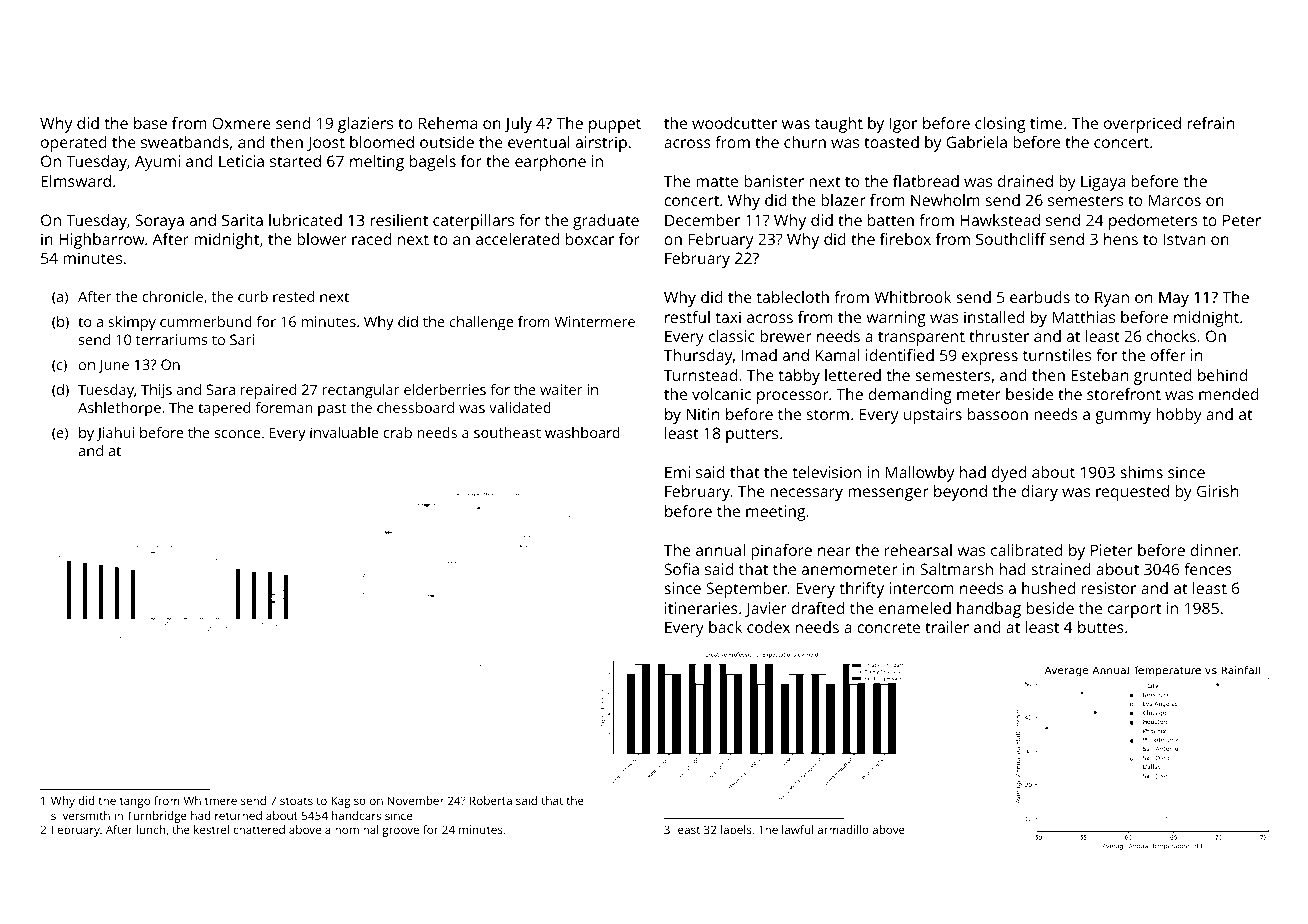 Image resolution: width=1308 pixels, height=924 pixels. What do you see at coordinates (1142, 125) in the screenshot?
I see `overpriced` at bounding box center [1142, 125].
